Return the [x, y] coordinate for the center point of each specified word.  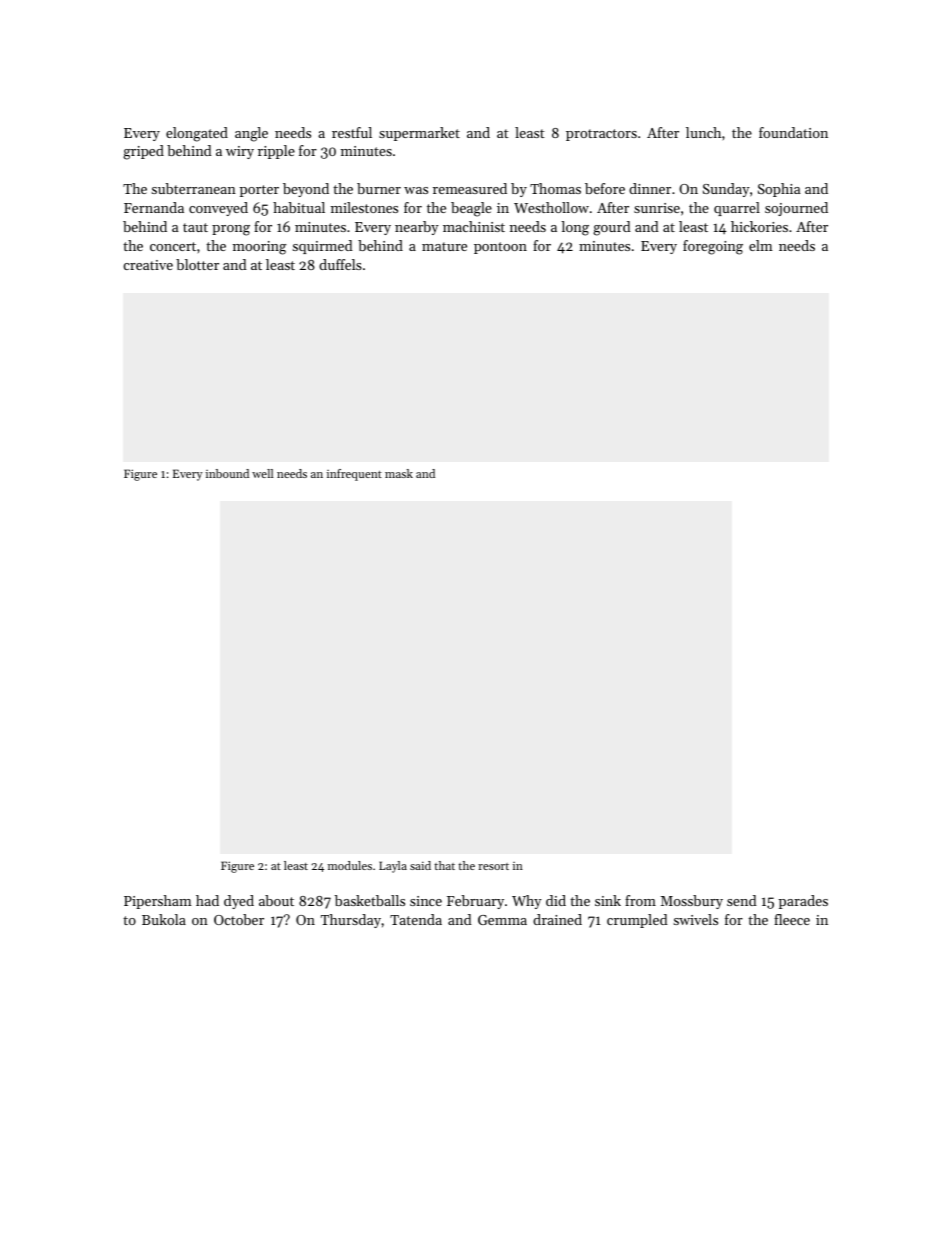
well [262, 473]
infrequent [354, 475]
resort [493, 866]
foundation [793, 132]
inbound [227, 473]
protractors [601, 135]
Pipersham [158, 902]
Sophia [779, 190]
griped [143, 152]
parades [803, 902]
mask [399, 473]
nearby [417, 228]
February [475, 902]
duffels [340, 264]
